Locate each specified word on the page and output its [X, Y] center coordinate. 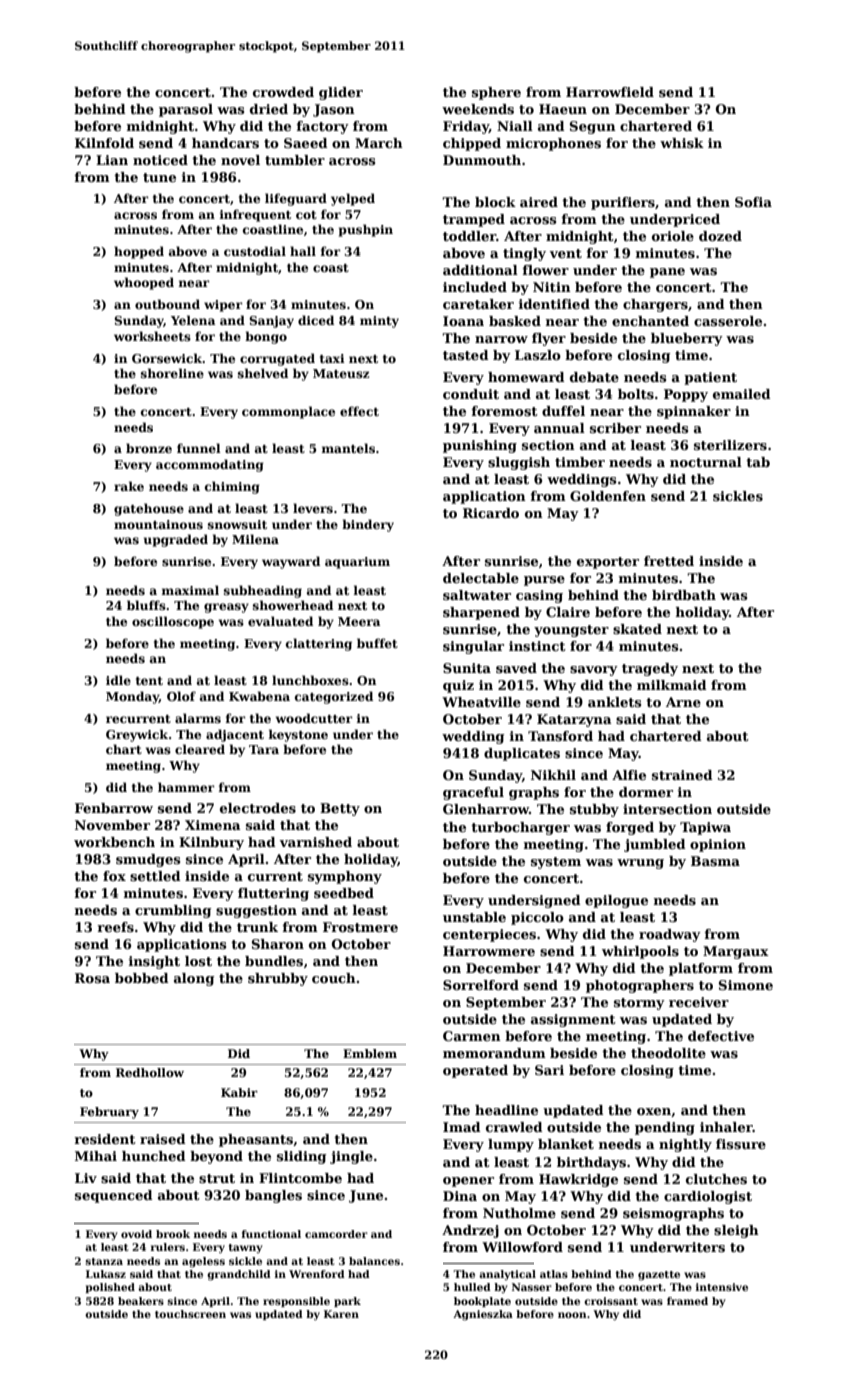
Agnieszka [483, 1315]
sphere [496, 93]
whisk [682, 143]
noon [572, 1315]
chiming [232, 487]
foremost [504, 411]
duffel [563, 411]
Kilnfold [104, 143]
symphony [345, 877]
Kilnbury [211, 843]
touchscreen [190, 1314]
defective [721, 1036]
